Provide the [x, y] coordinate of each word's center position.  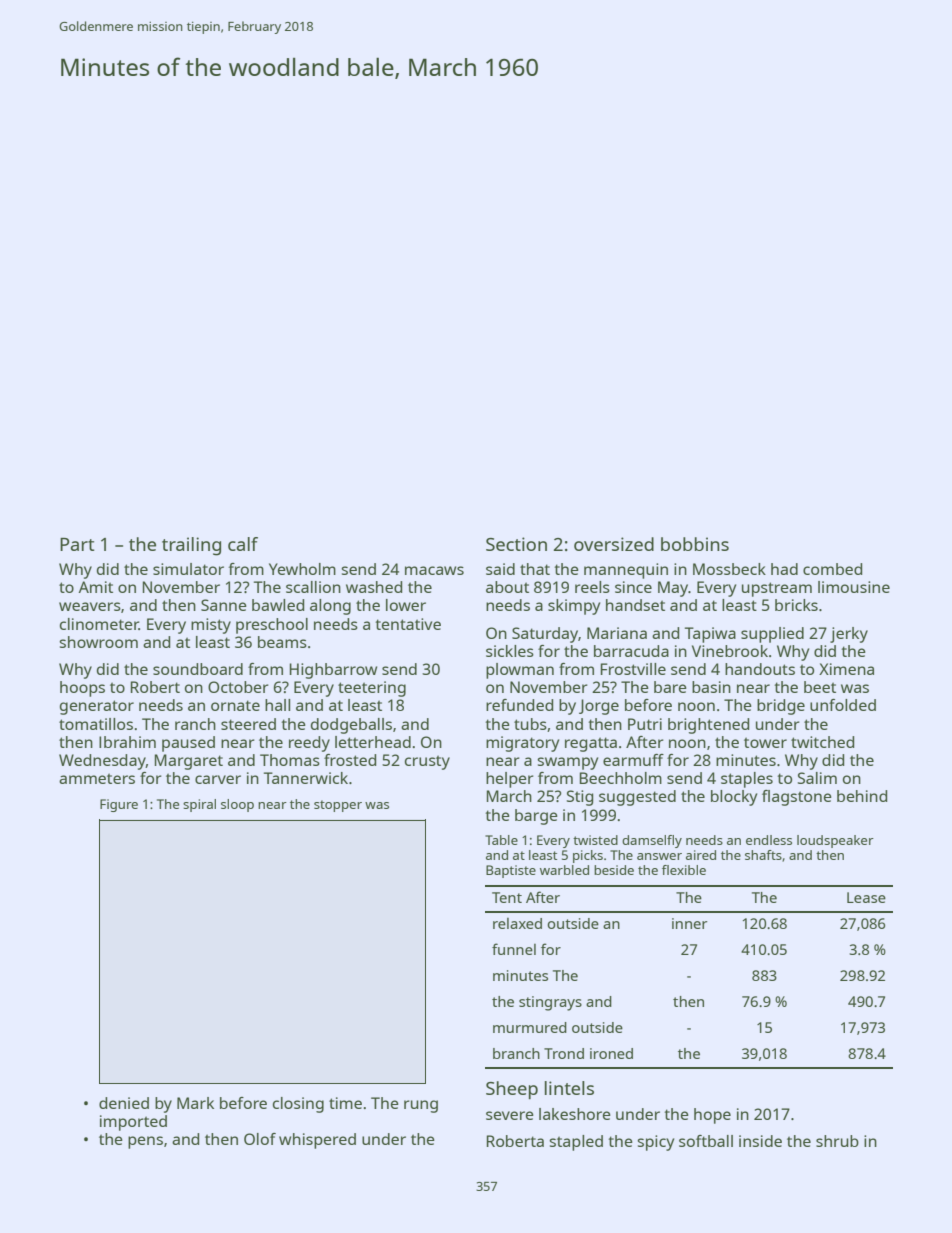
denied [124, 1103]
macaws [434, 570]
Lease [866, 897]
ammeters [97, 778]
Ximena [846, 669]
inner [689, 923]
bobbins [695, 544]
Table [501, 840]
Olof [260, 1139]
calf [243, 544]
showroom [98, 642]
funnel [514, 949]
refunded [519, 705]
